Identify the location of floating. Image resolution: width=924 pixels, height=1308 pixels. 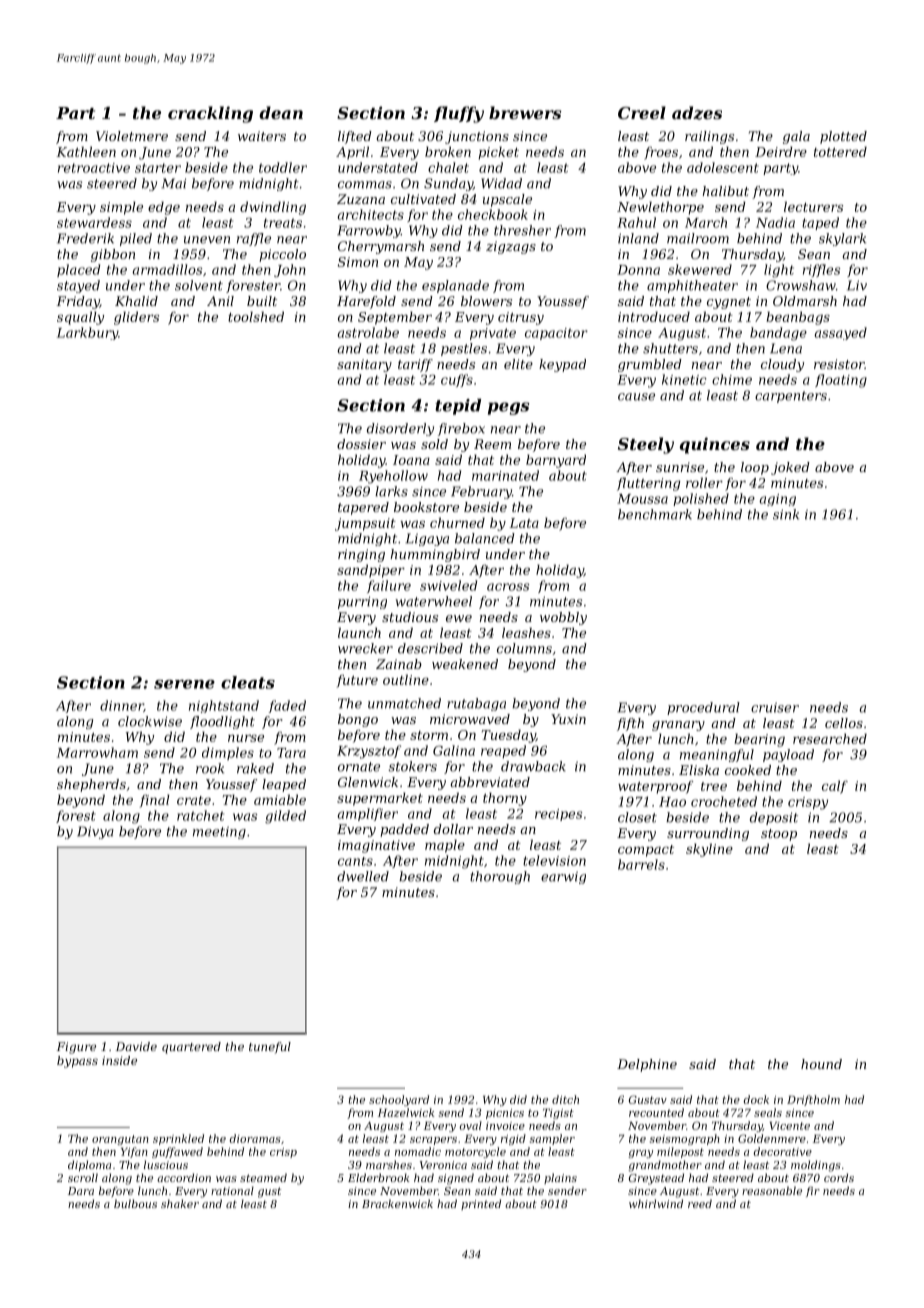
(841, 381).
